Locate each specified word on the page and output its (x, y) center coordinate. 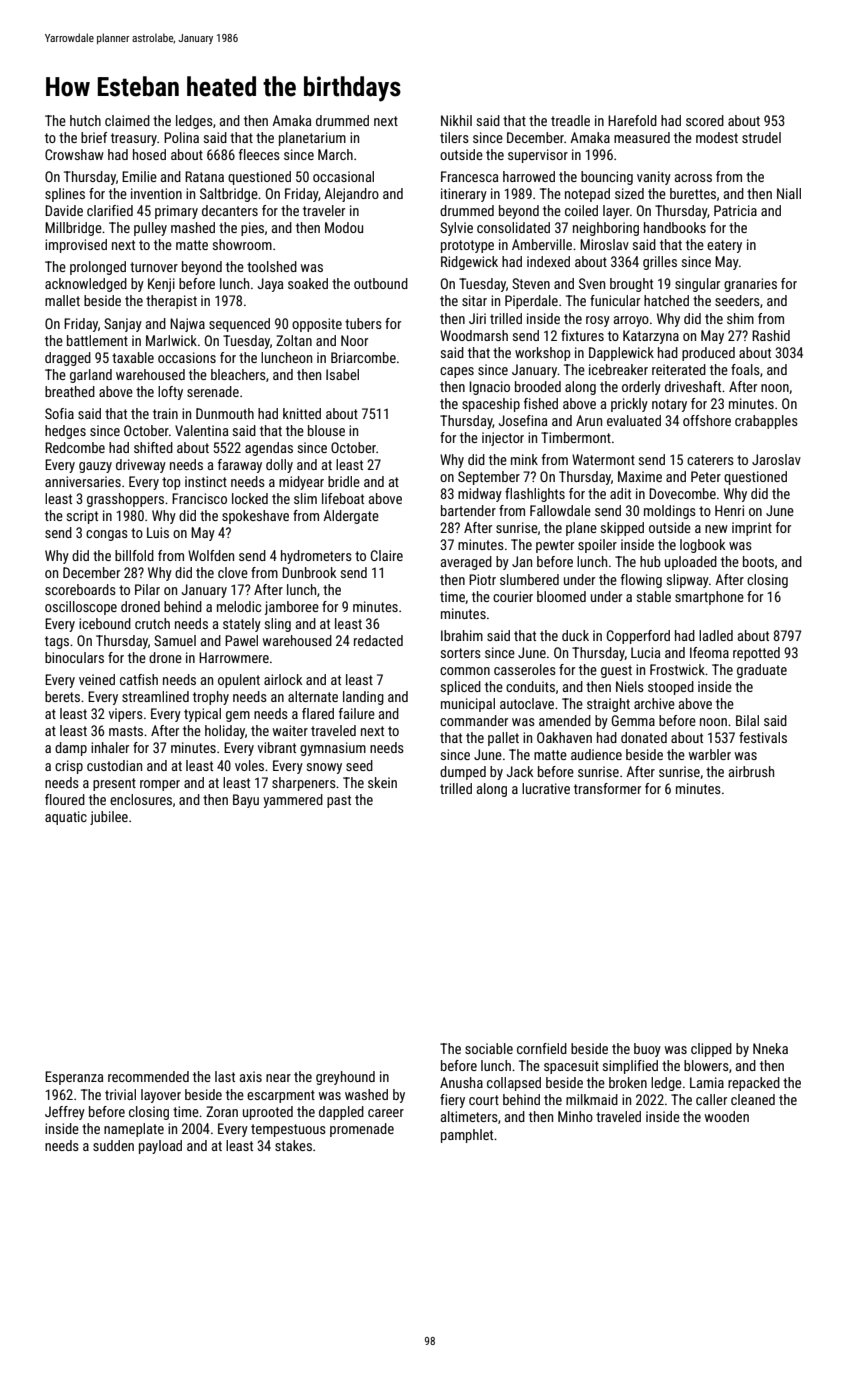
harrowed (529, 176)
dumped (463, 773)
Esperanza (74, 1078)
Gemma (633, 720)
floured (65, 799)
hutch (85, 120)
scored (705, 120)
